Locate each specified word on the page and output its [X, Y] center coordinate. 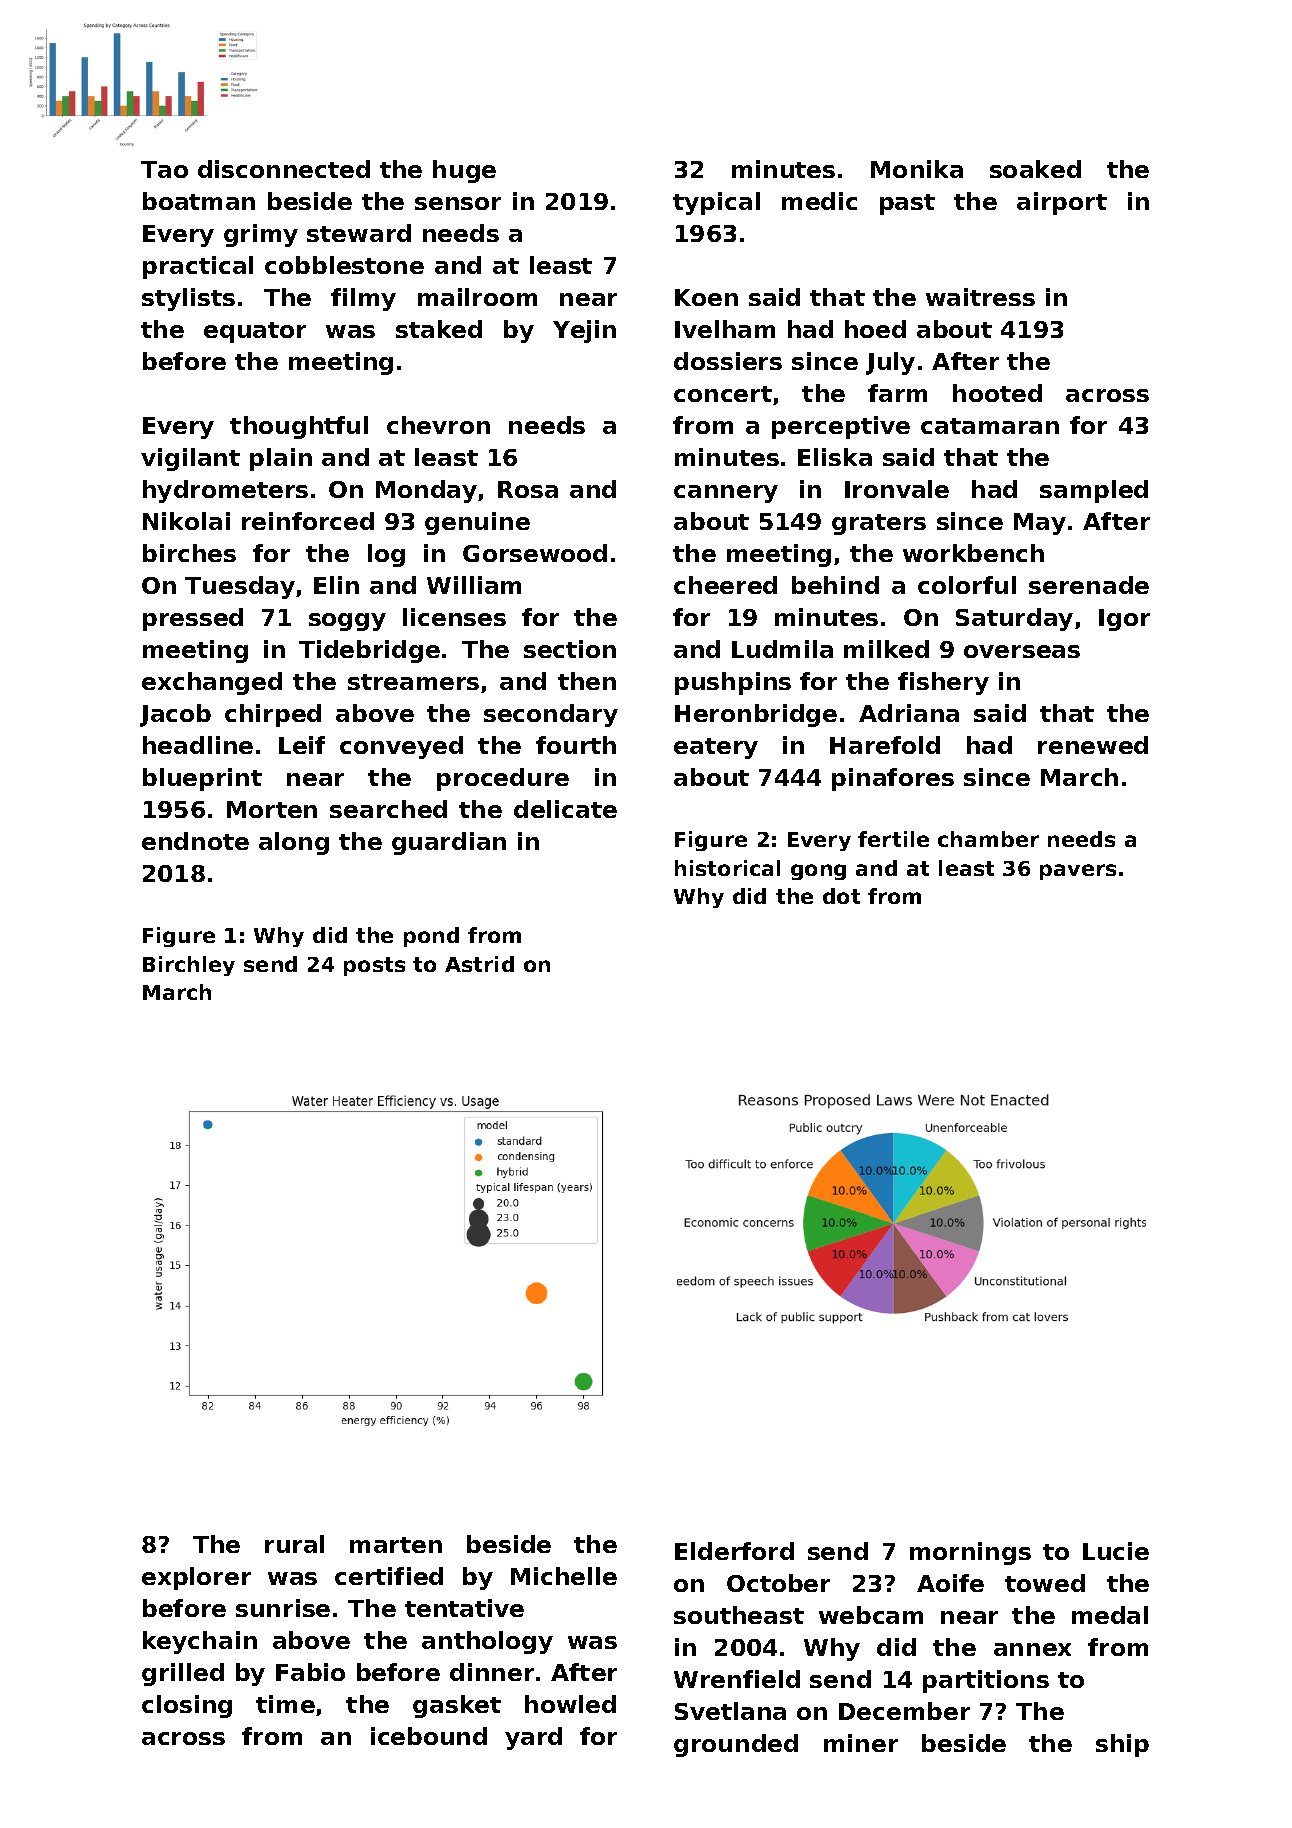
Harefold [885, 745]
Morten [272, 809]
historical [727, 868]
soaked [1035, 169]
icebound [429, 1736]
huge [464, 171]
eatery [716, 748]
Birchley [189, 966]
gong [818, 872]
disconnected [284, 169]
